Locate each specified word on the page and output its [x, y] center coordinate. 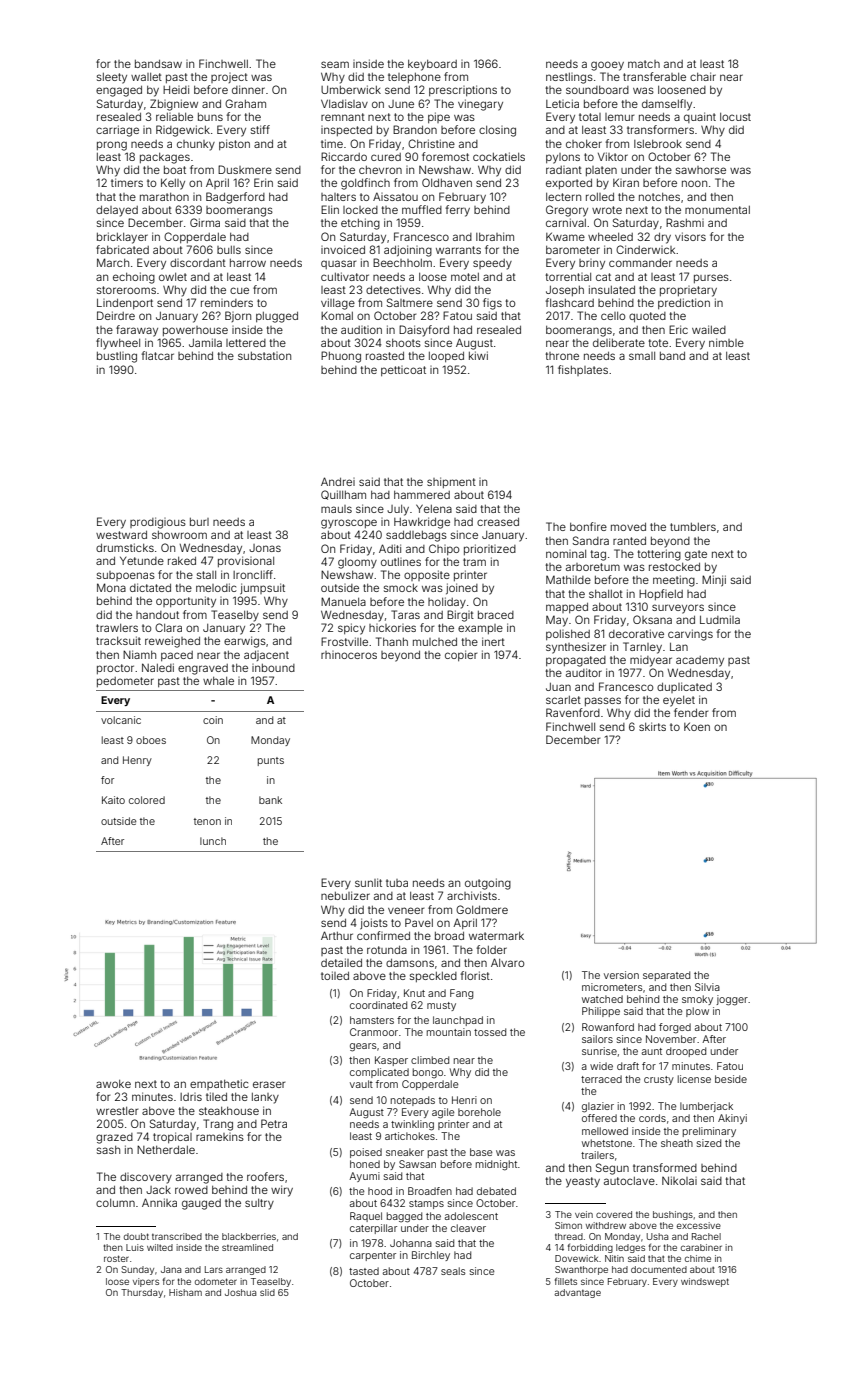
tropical [172, 1137]
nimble [726, 342]
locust [735, 117]
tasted [364, 1271]
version [621, 975]
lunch [213, 841]
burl [199, 522]
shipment [451, 482]
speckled [433, 977]
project [229, 78]
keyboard [432, 65]
